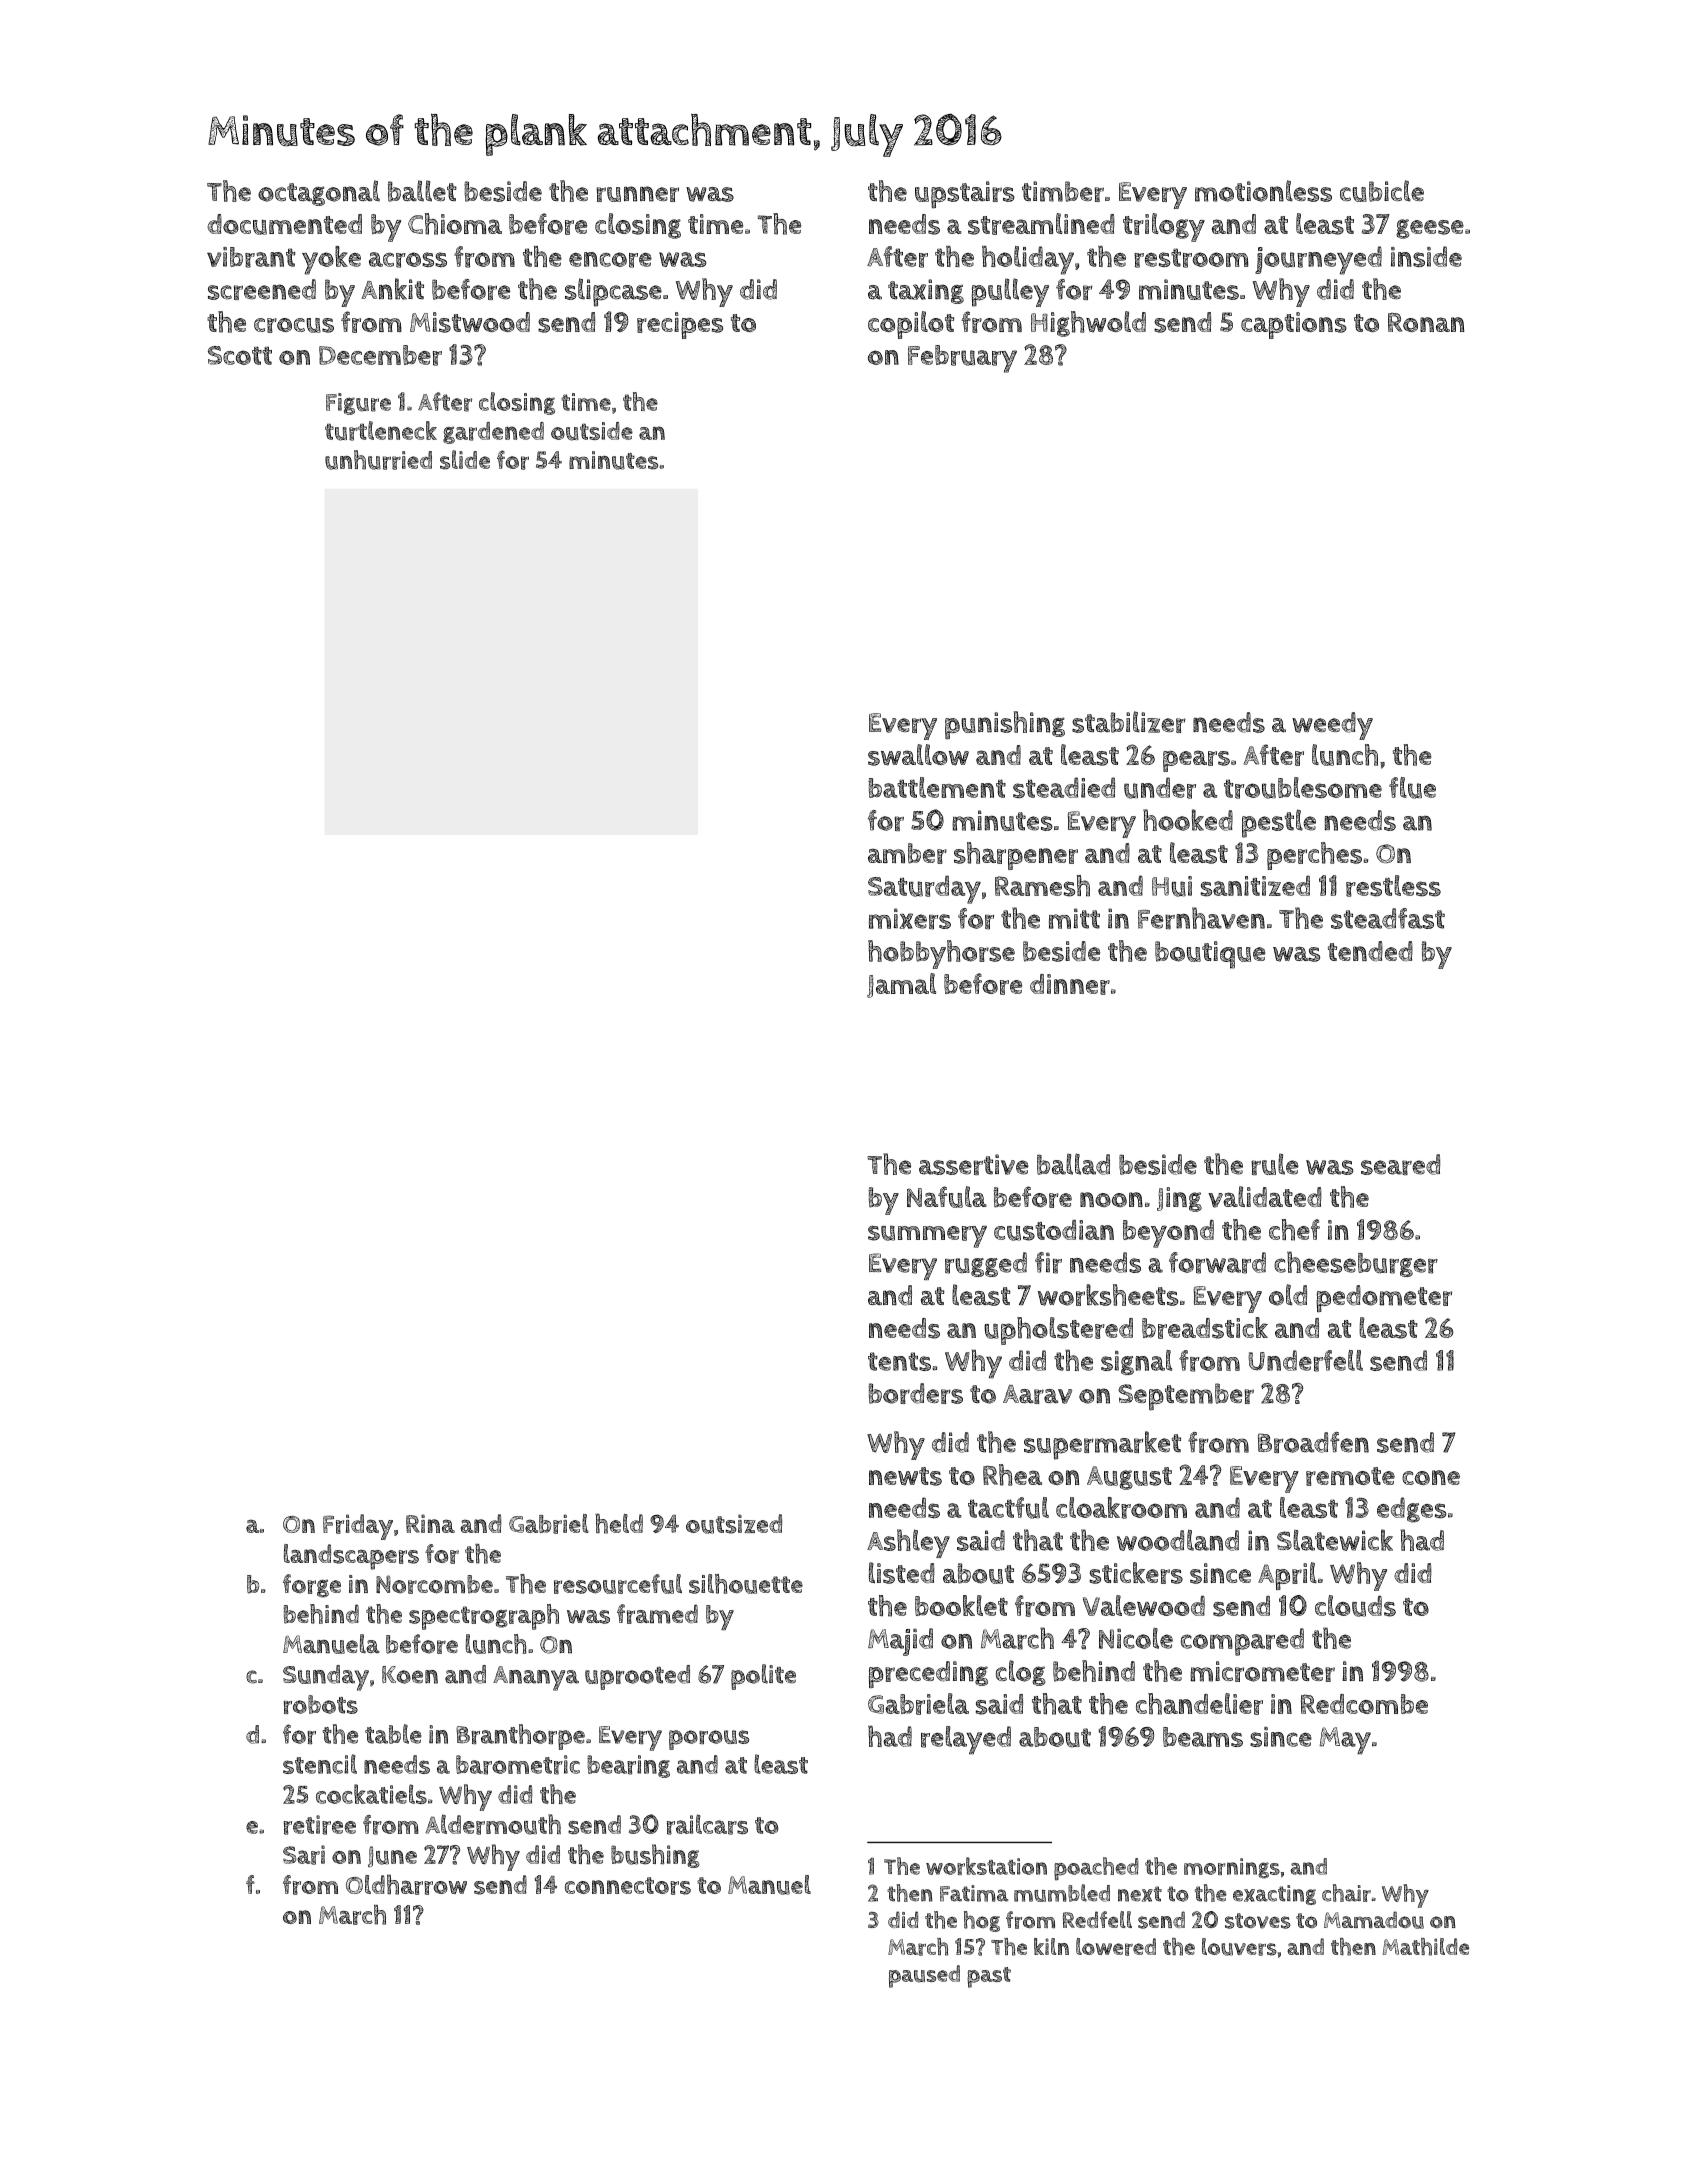 The width and height of the screenshot is (1683, 2178). Describe the element at coordinates (1412, 788) in the screenshot. I see `flue` at that location.
